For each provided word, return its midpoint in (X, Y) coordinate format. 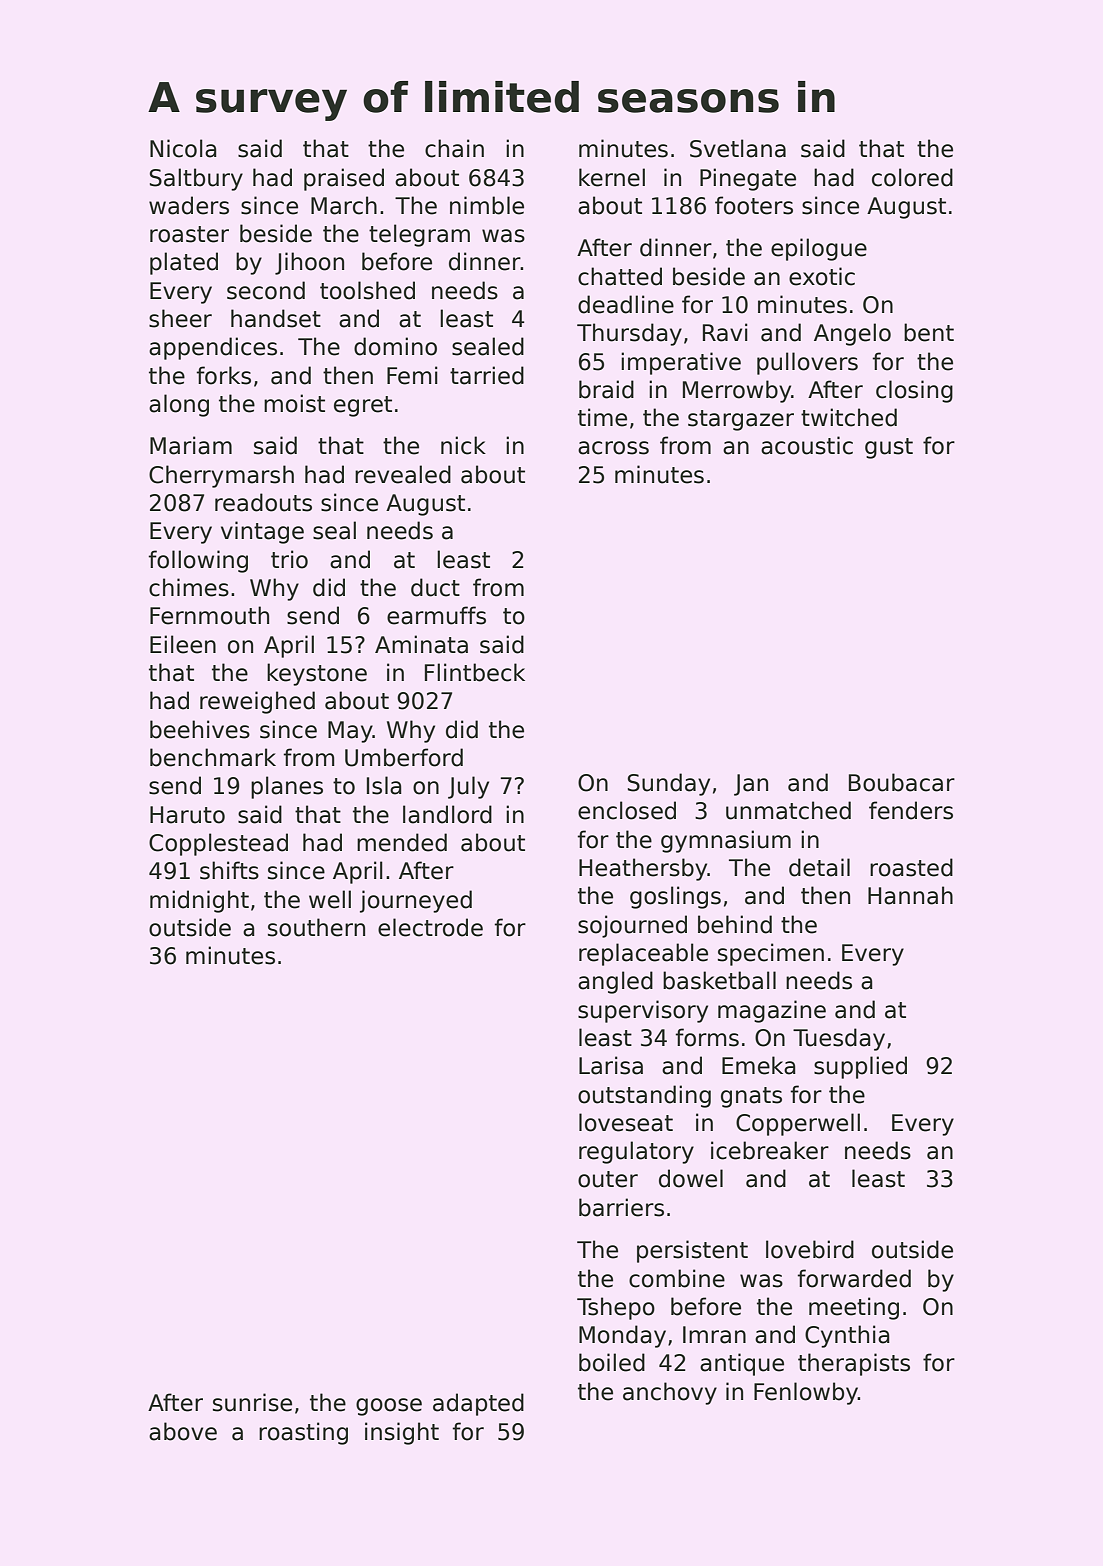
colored (912, 177)
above (183, 1431)
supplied (860, 1067)
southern (316, 927)
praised (344, 179)
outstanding (644, 1096)
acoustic (807, 445)
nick (463, 445)
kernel (612, 177)
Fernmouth (209, 615)
